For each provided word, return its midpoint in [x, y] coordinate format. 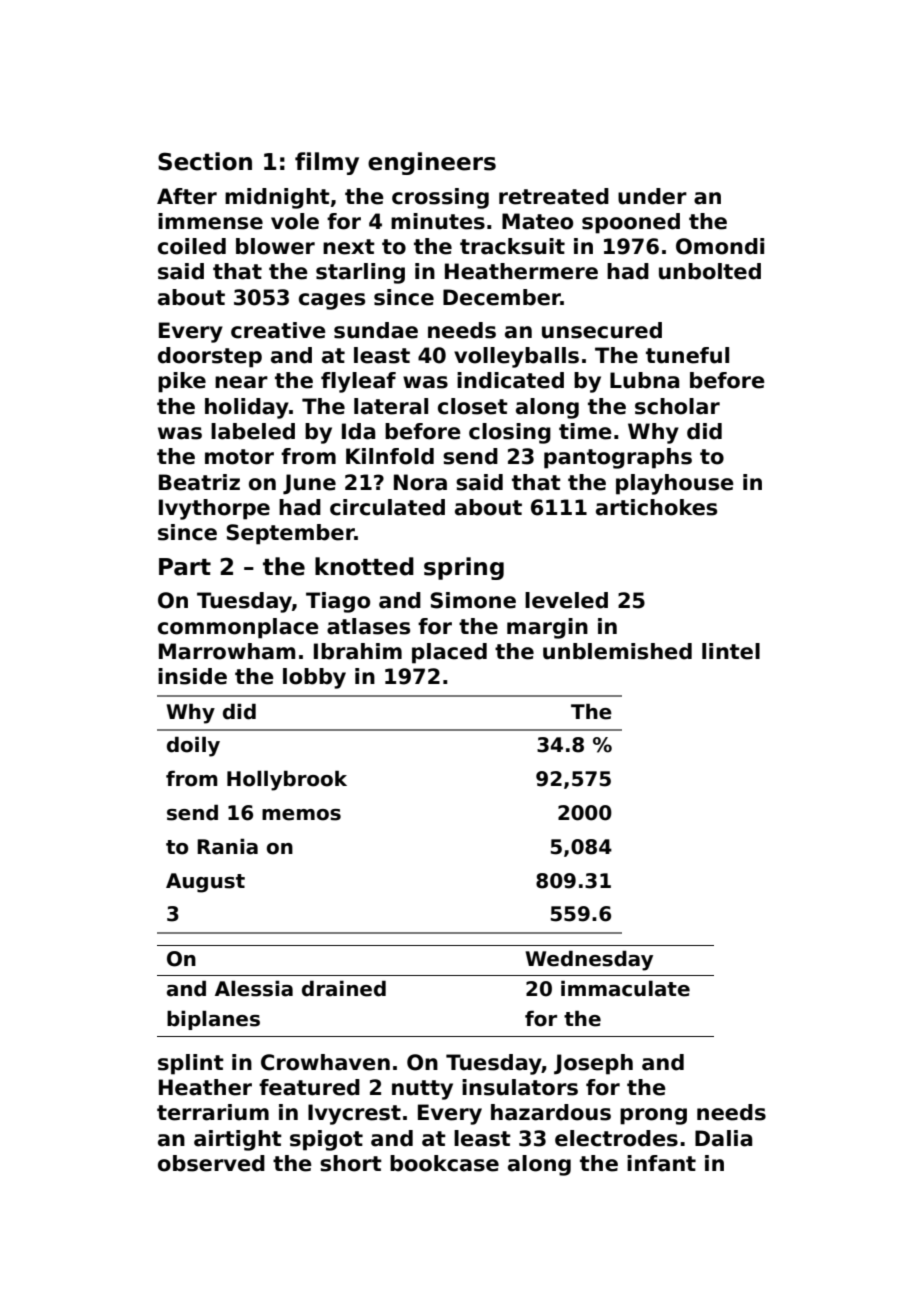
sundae [376, 330]
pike [182, 382]
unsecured [602, 330]
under [652, 196]
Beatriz [199, 482]
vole [295, 221]
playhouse [675, 484]
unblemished [617, 651]
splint [191, 1064]
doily [193, 746]
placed [449, 653]
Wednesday [589, 960]
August [205, 883]
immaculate [625, 988]
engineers [432, 163]
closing [510, 433]
